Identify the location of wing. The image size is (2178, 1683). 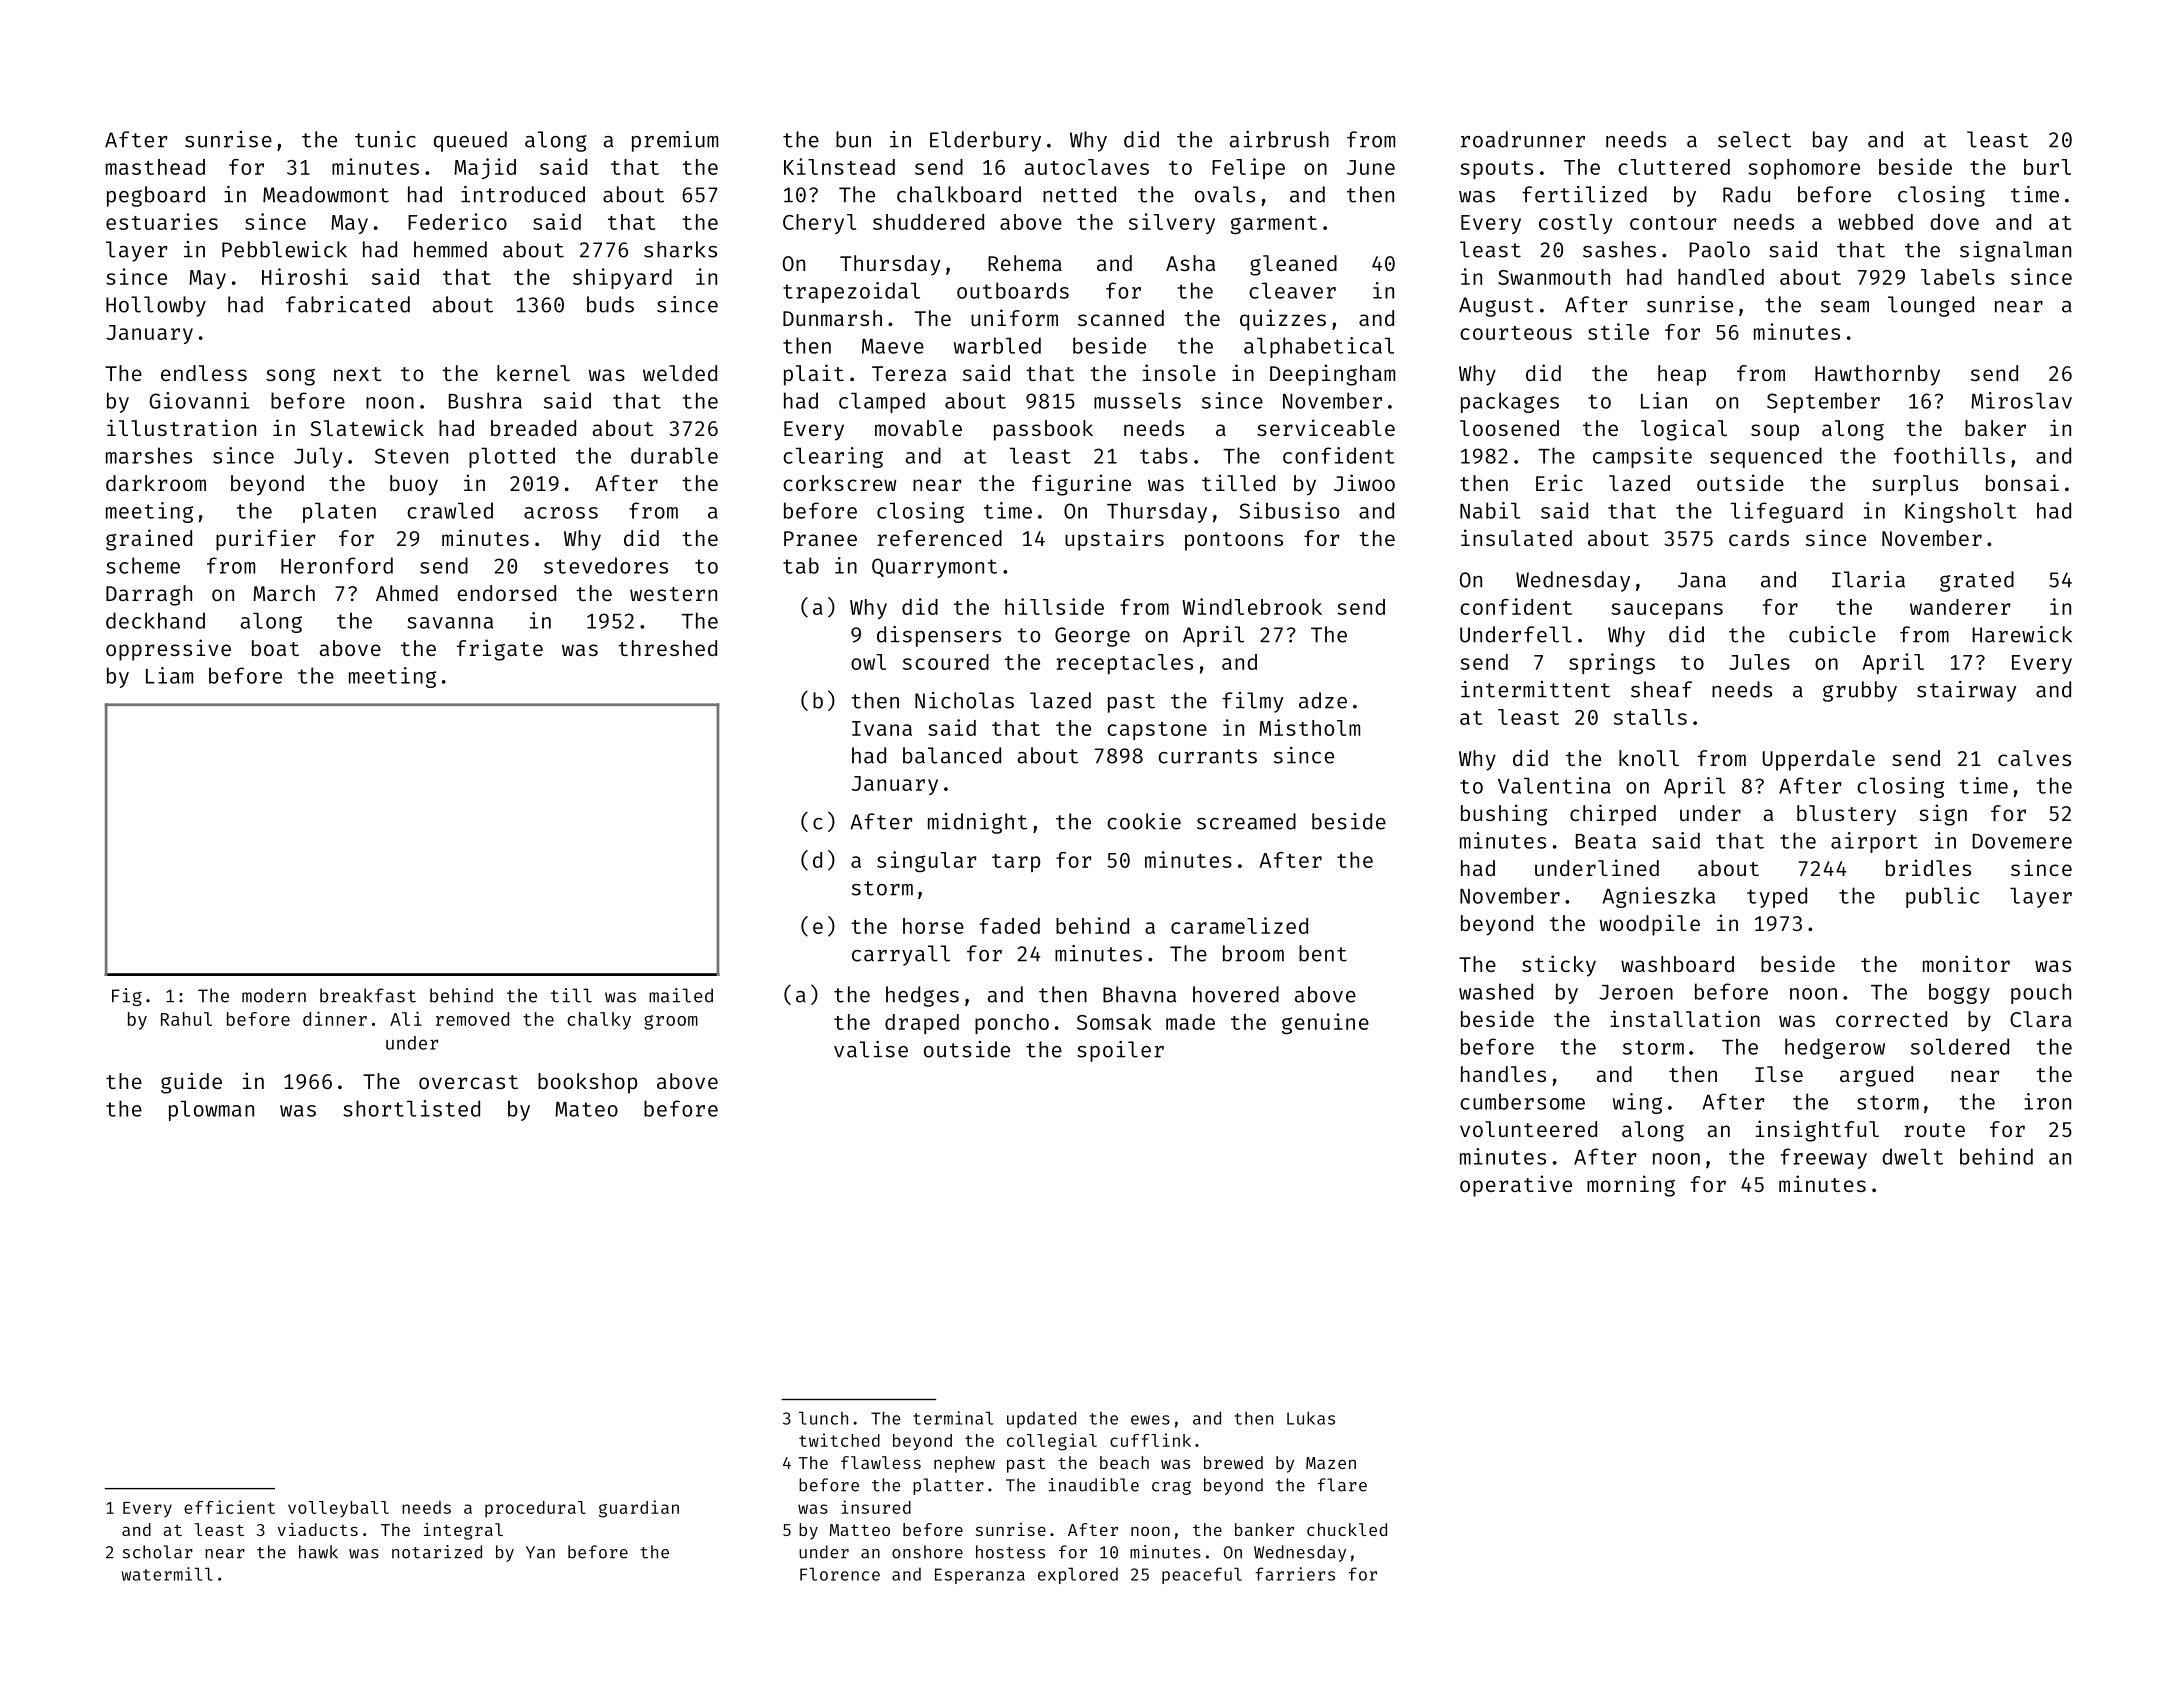
(1637, 1103).
